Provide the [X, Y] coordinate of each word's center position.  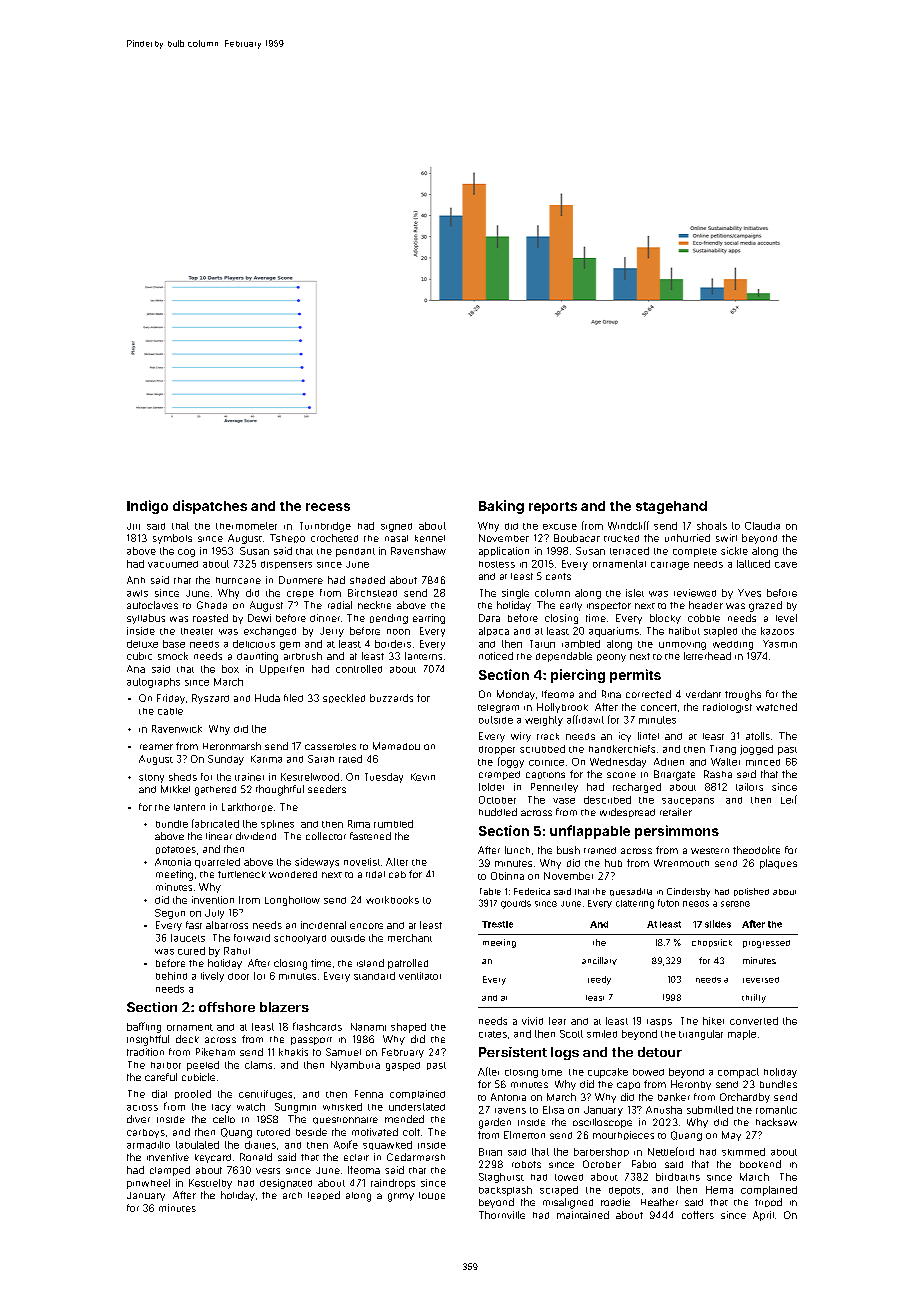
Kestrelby [210, 1184]
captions [545, 775]
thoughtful [280, 790]
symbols [172, 539]
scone [621, 775]
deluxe [142, 644]
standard [374, 976]
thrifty [754, 998]
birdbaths [678, 1177]
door [238, 976]
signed [396, 527]
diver [138, 1119]
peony [611, 658]
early [571, 606]
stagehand [671, 507]
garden [495, 1123]
